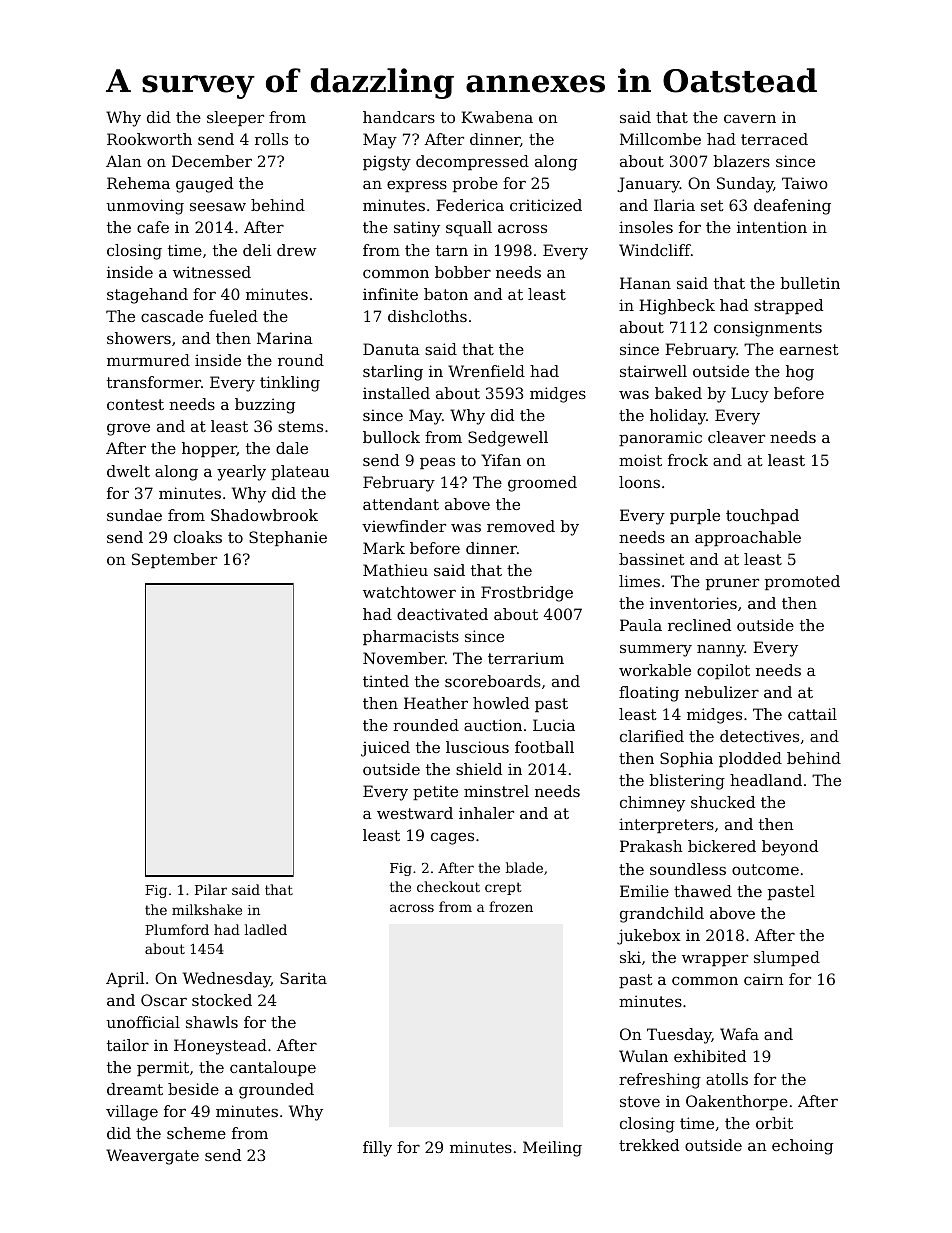  What do you see at coordinates (655, 250) in the document?
I see `Windcliff` at bounding box center [655, 250].
